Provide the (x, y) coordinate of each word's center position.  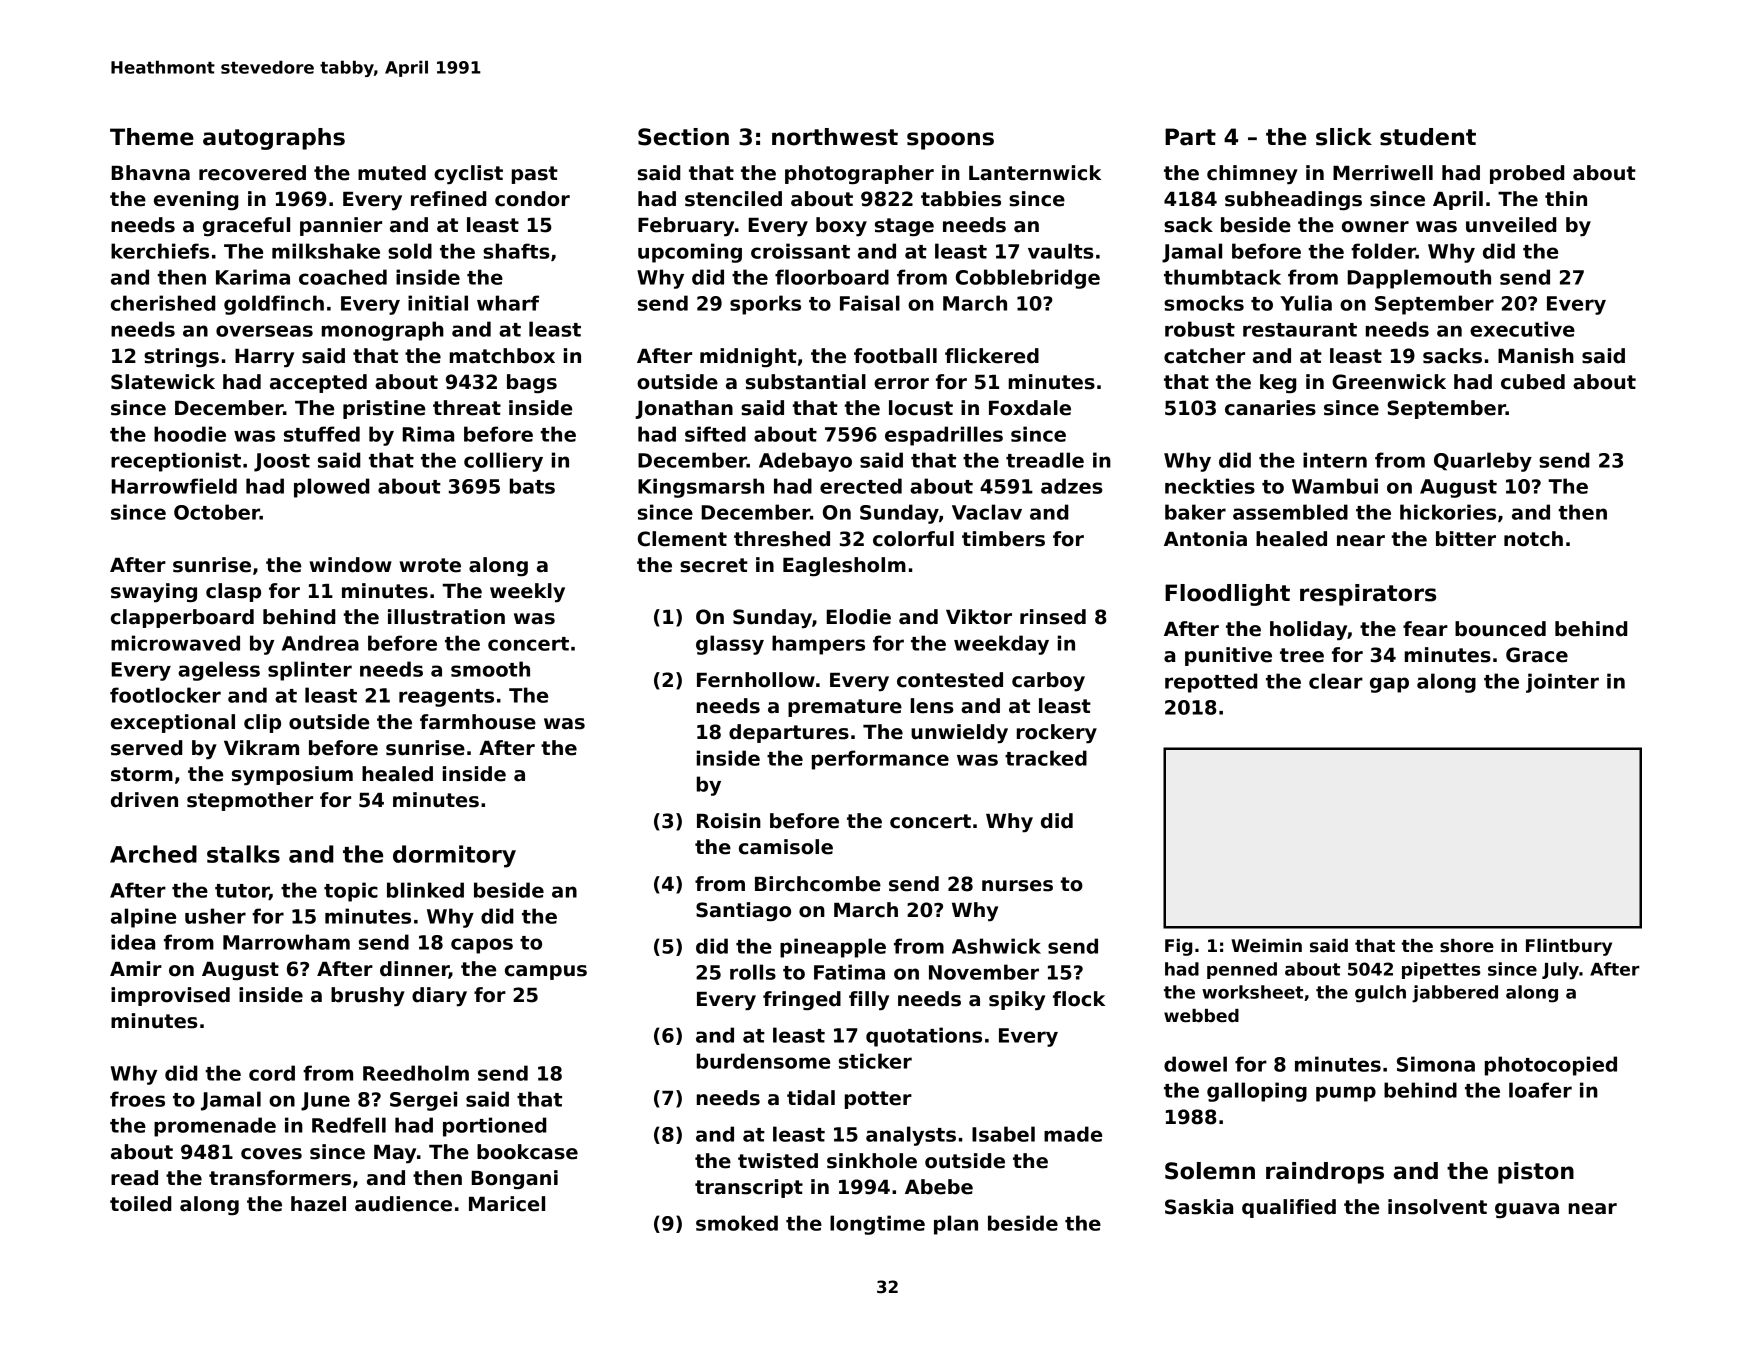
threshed (782, 539)
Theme (152, 137)
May (395, 1154)
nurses (1017, 886)
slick (1344, 137)
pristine (384, 409)
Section (683, 137)
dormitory (454, 856)
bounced (1500, 629)
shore (1467, 946)
